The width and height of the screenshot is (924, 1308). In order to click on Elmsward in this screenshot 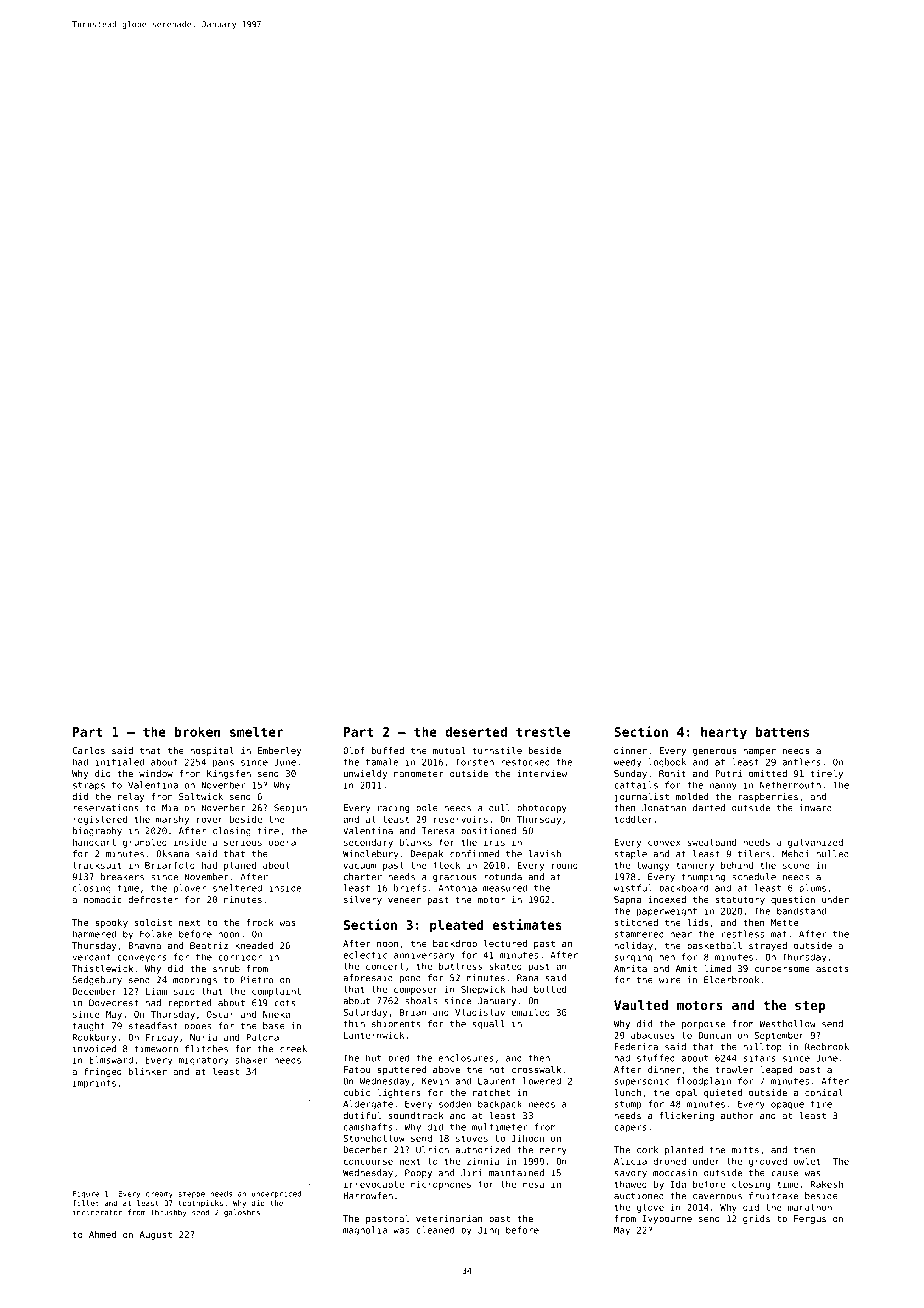, I will do `click(111, 1060)`.
